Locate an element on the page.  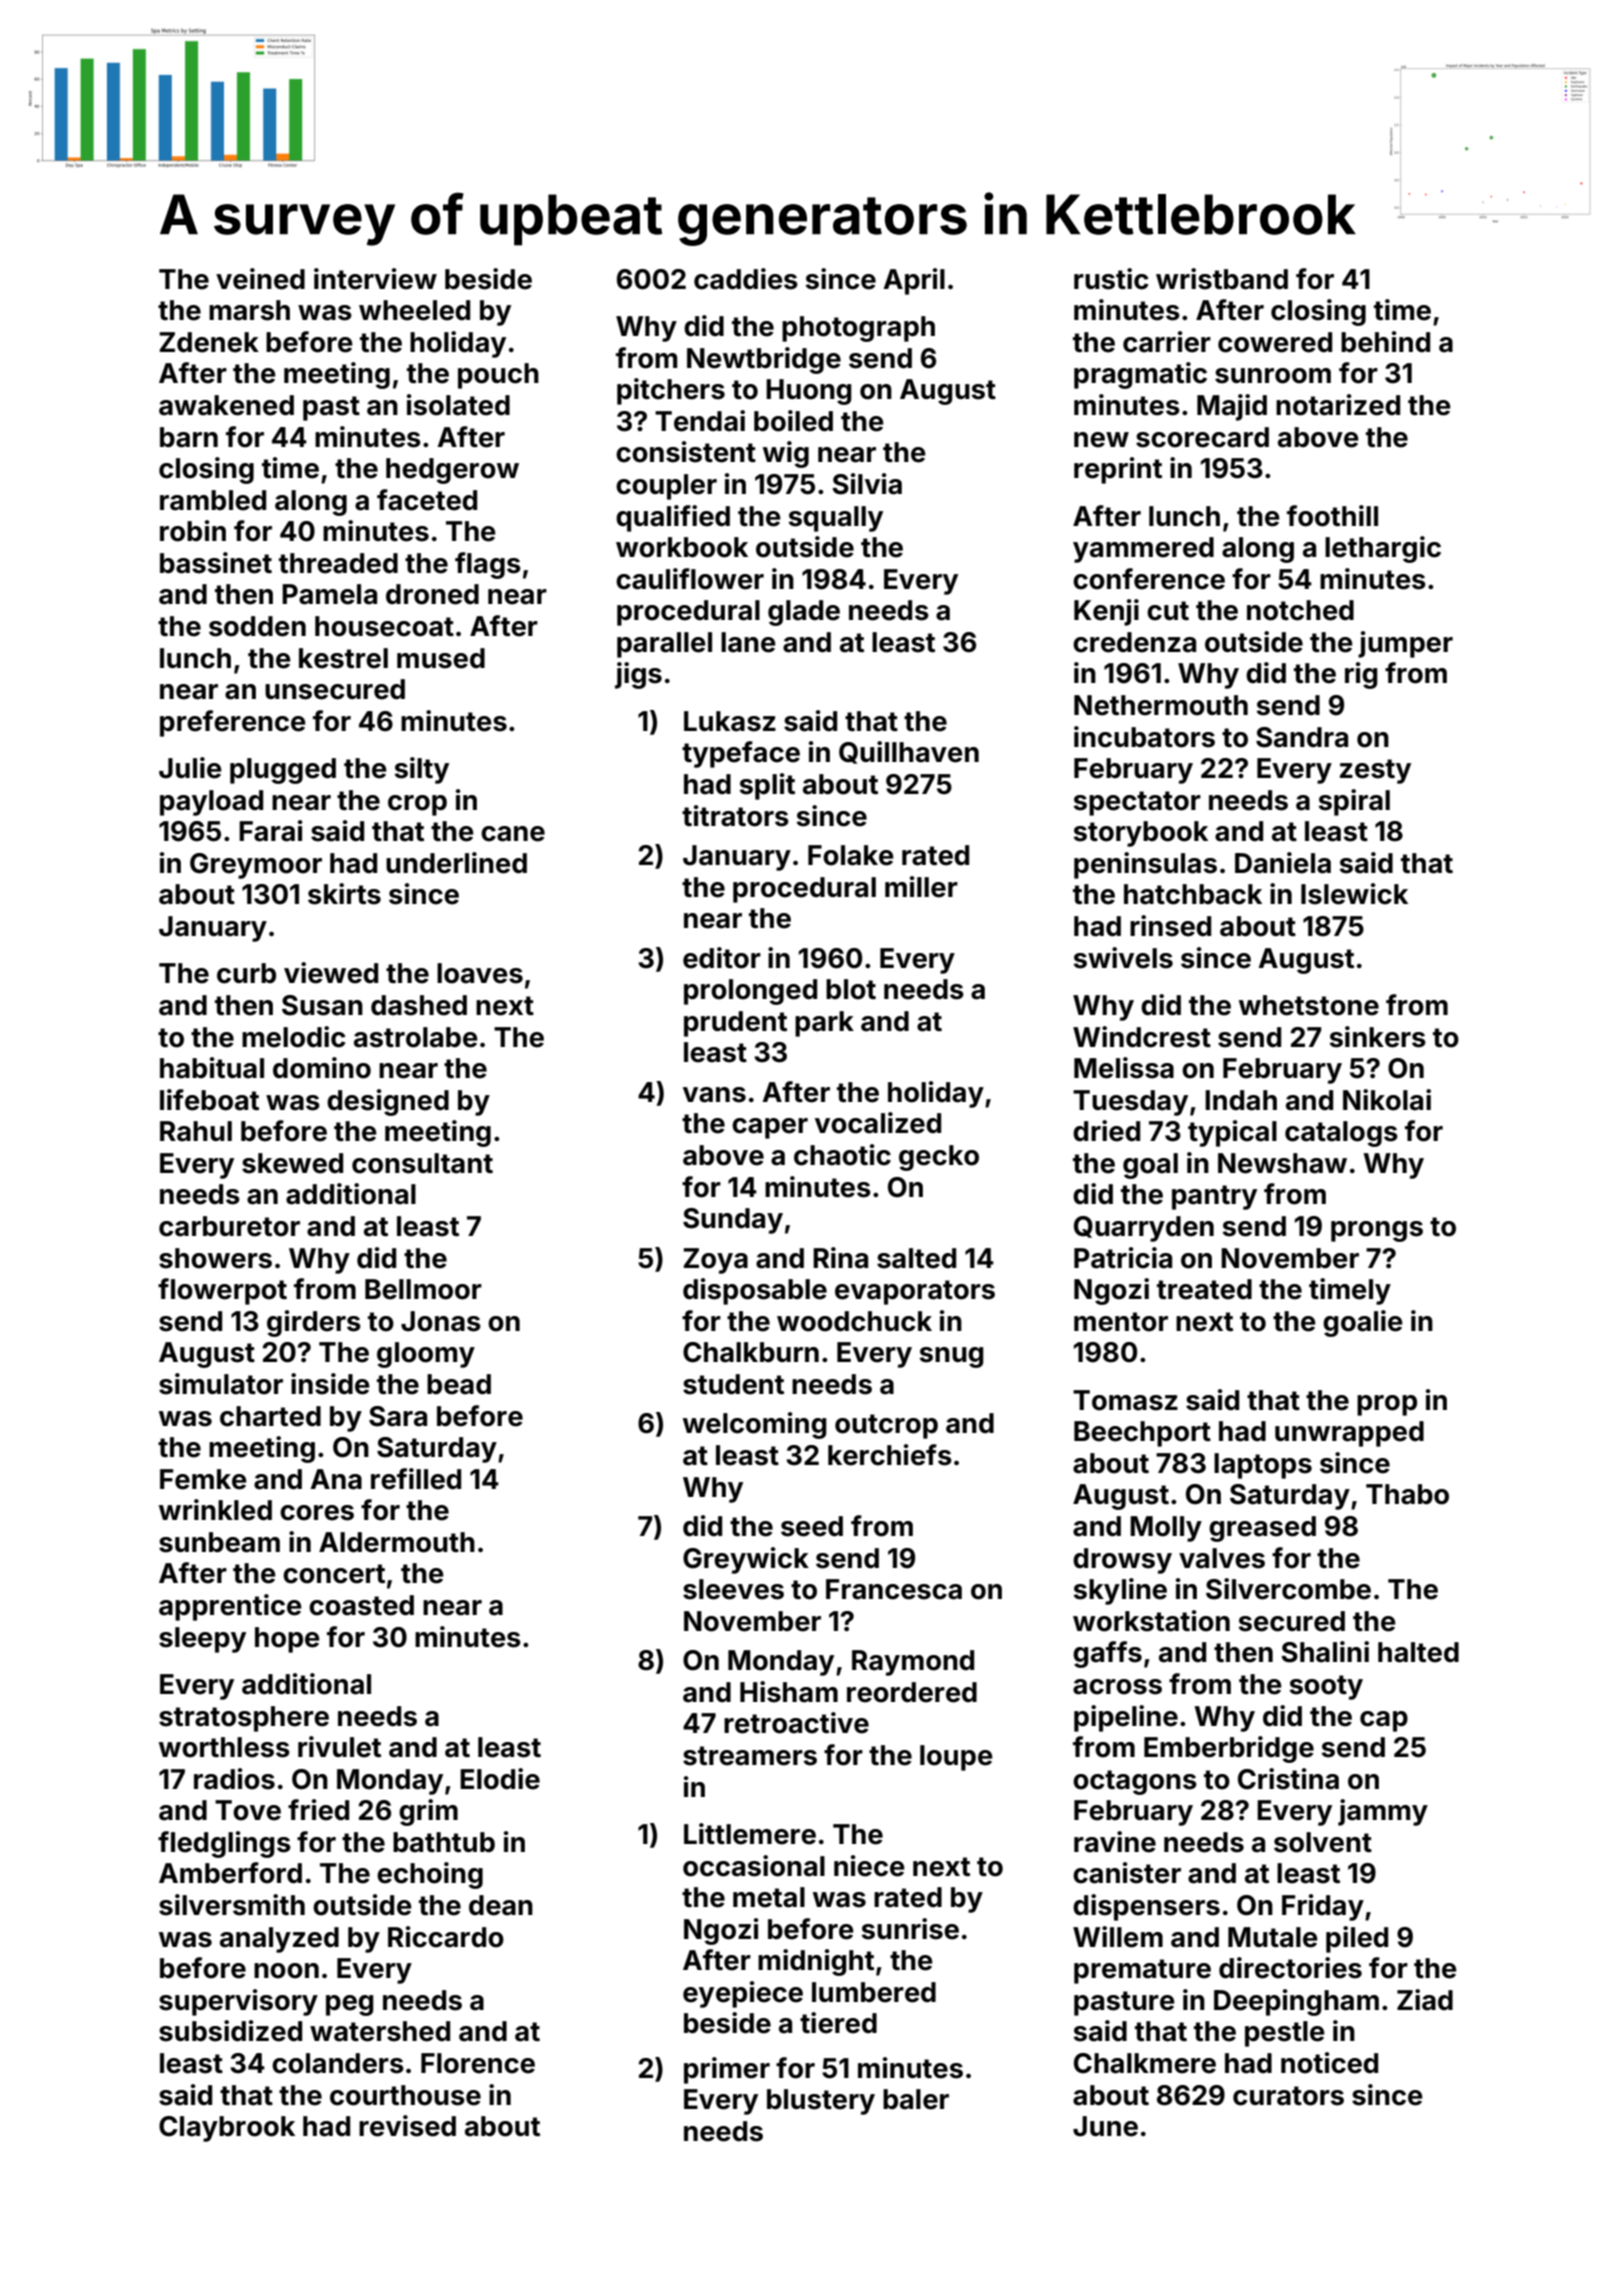
notarized is located at coordinates (1338, 405).
